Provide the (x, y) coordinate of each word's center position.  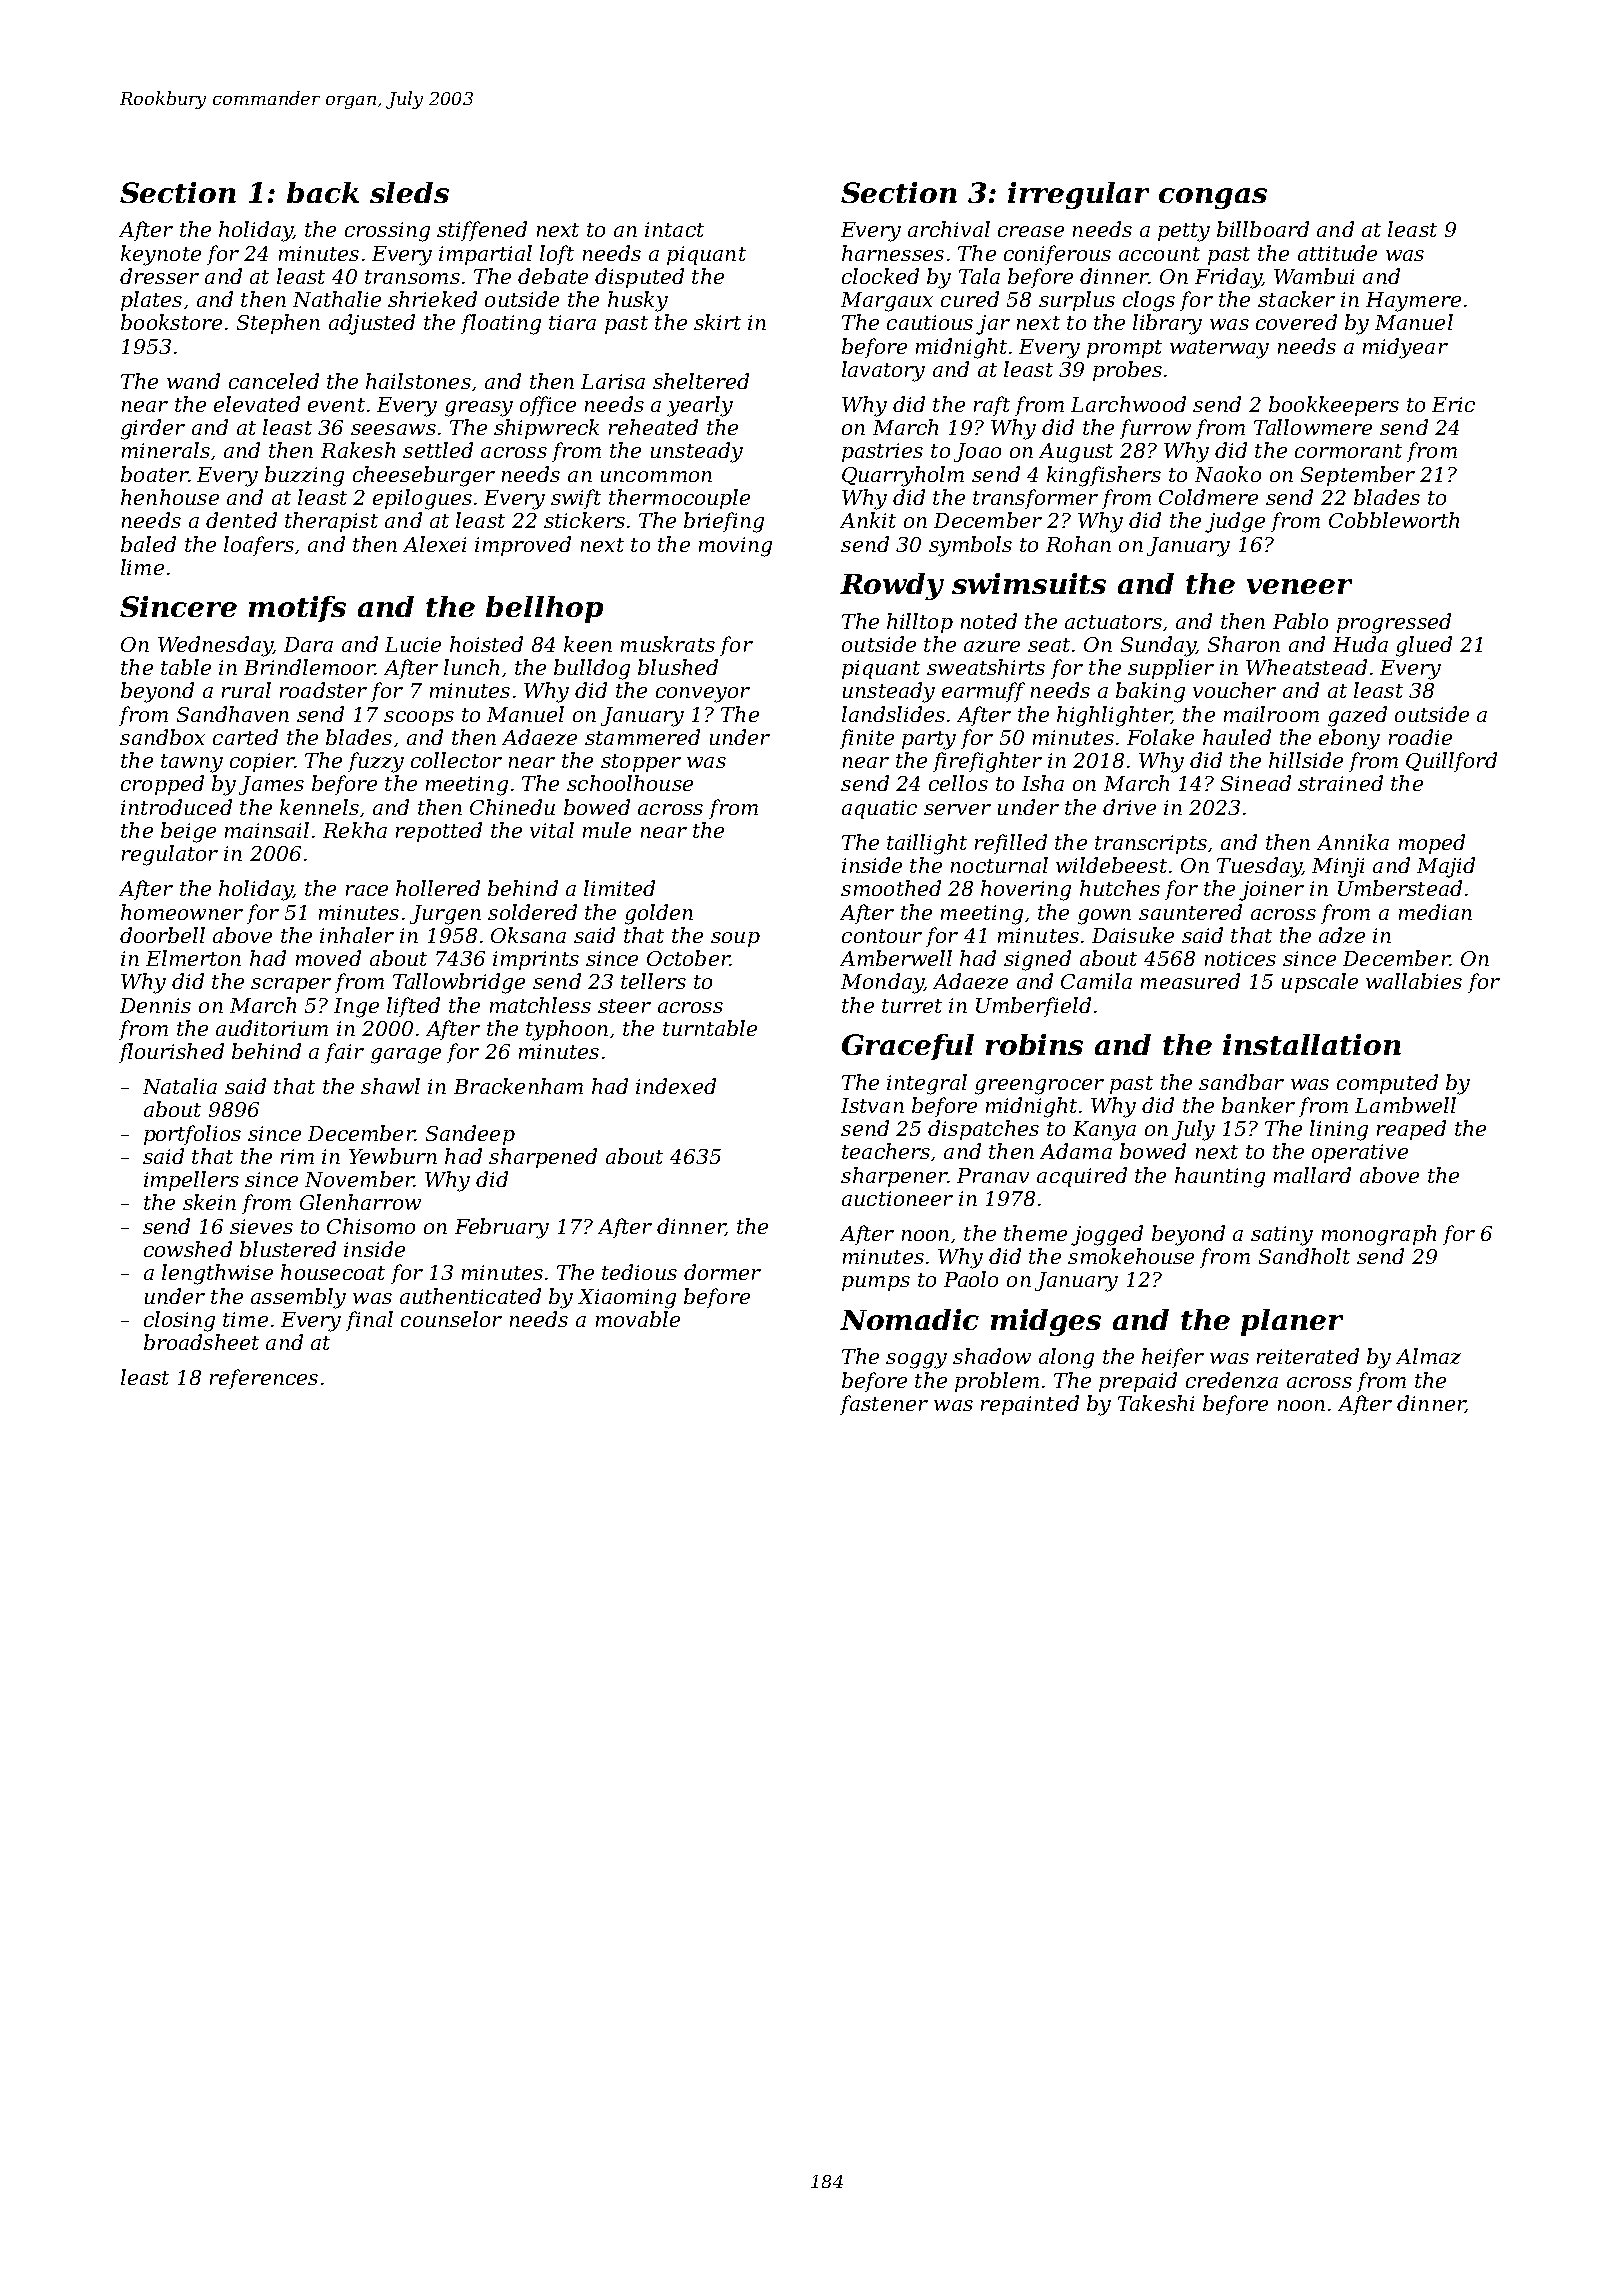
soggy (916, 1361)
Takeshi (1156, 1403)
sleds (409, 192)
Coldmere (1208, 497)
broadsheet (201, 1342)
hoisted (486, 644)
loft (557, 255)
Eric (1453, 404)
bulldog (592, 669)
